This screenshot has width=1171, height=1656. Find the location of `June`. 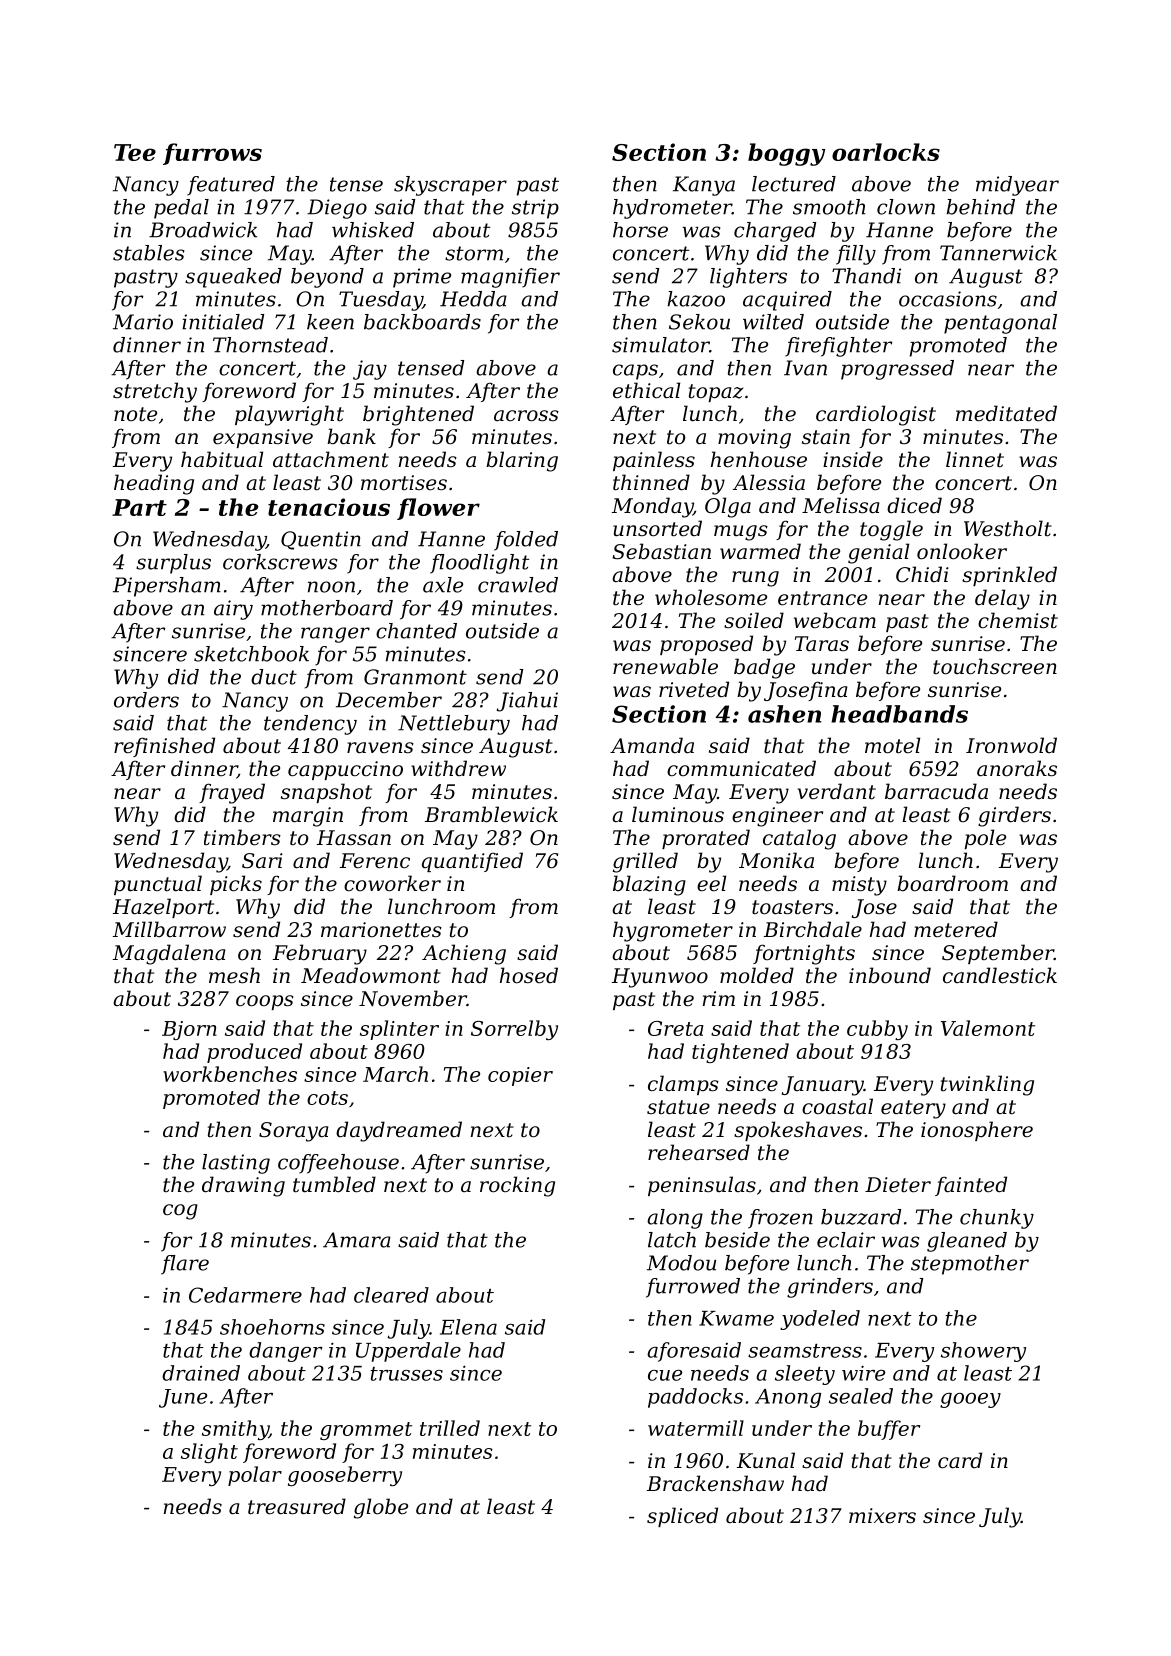

June is located at coordinates (183, 1398).
